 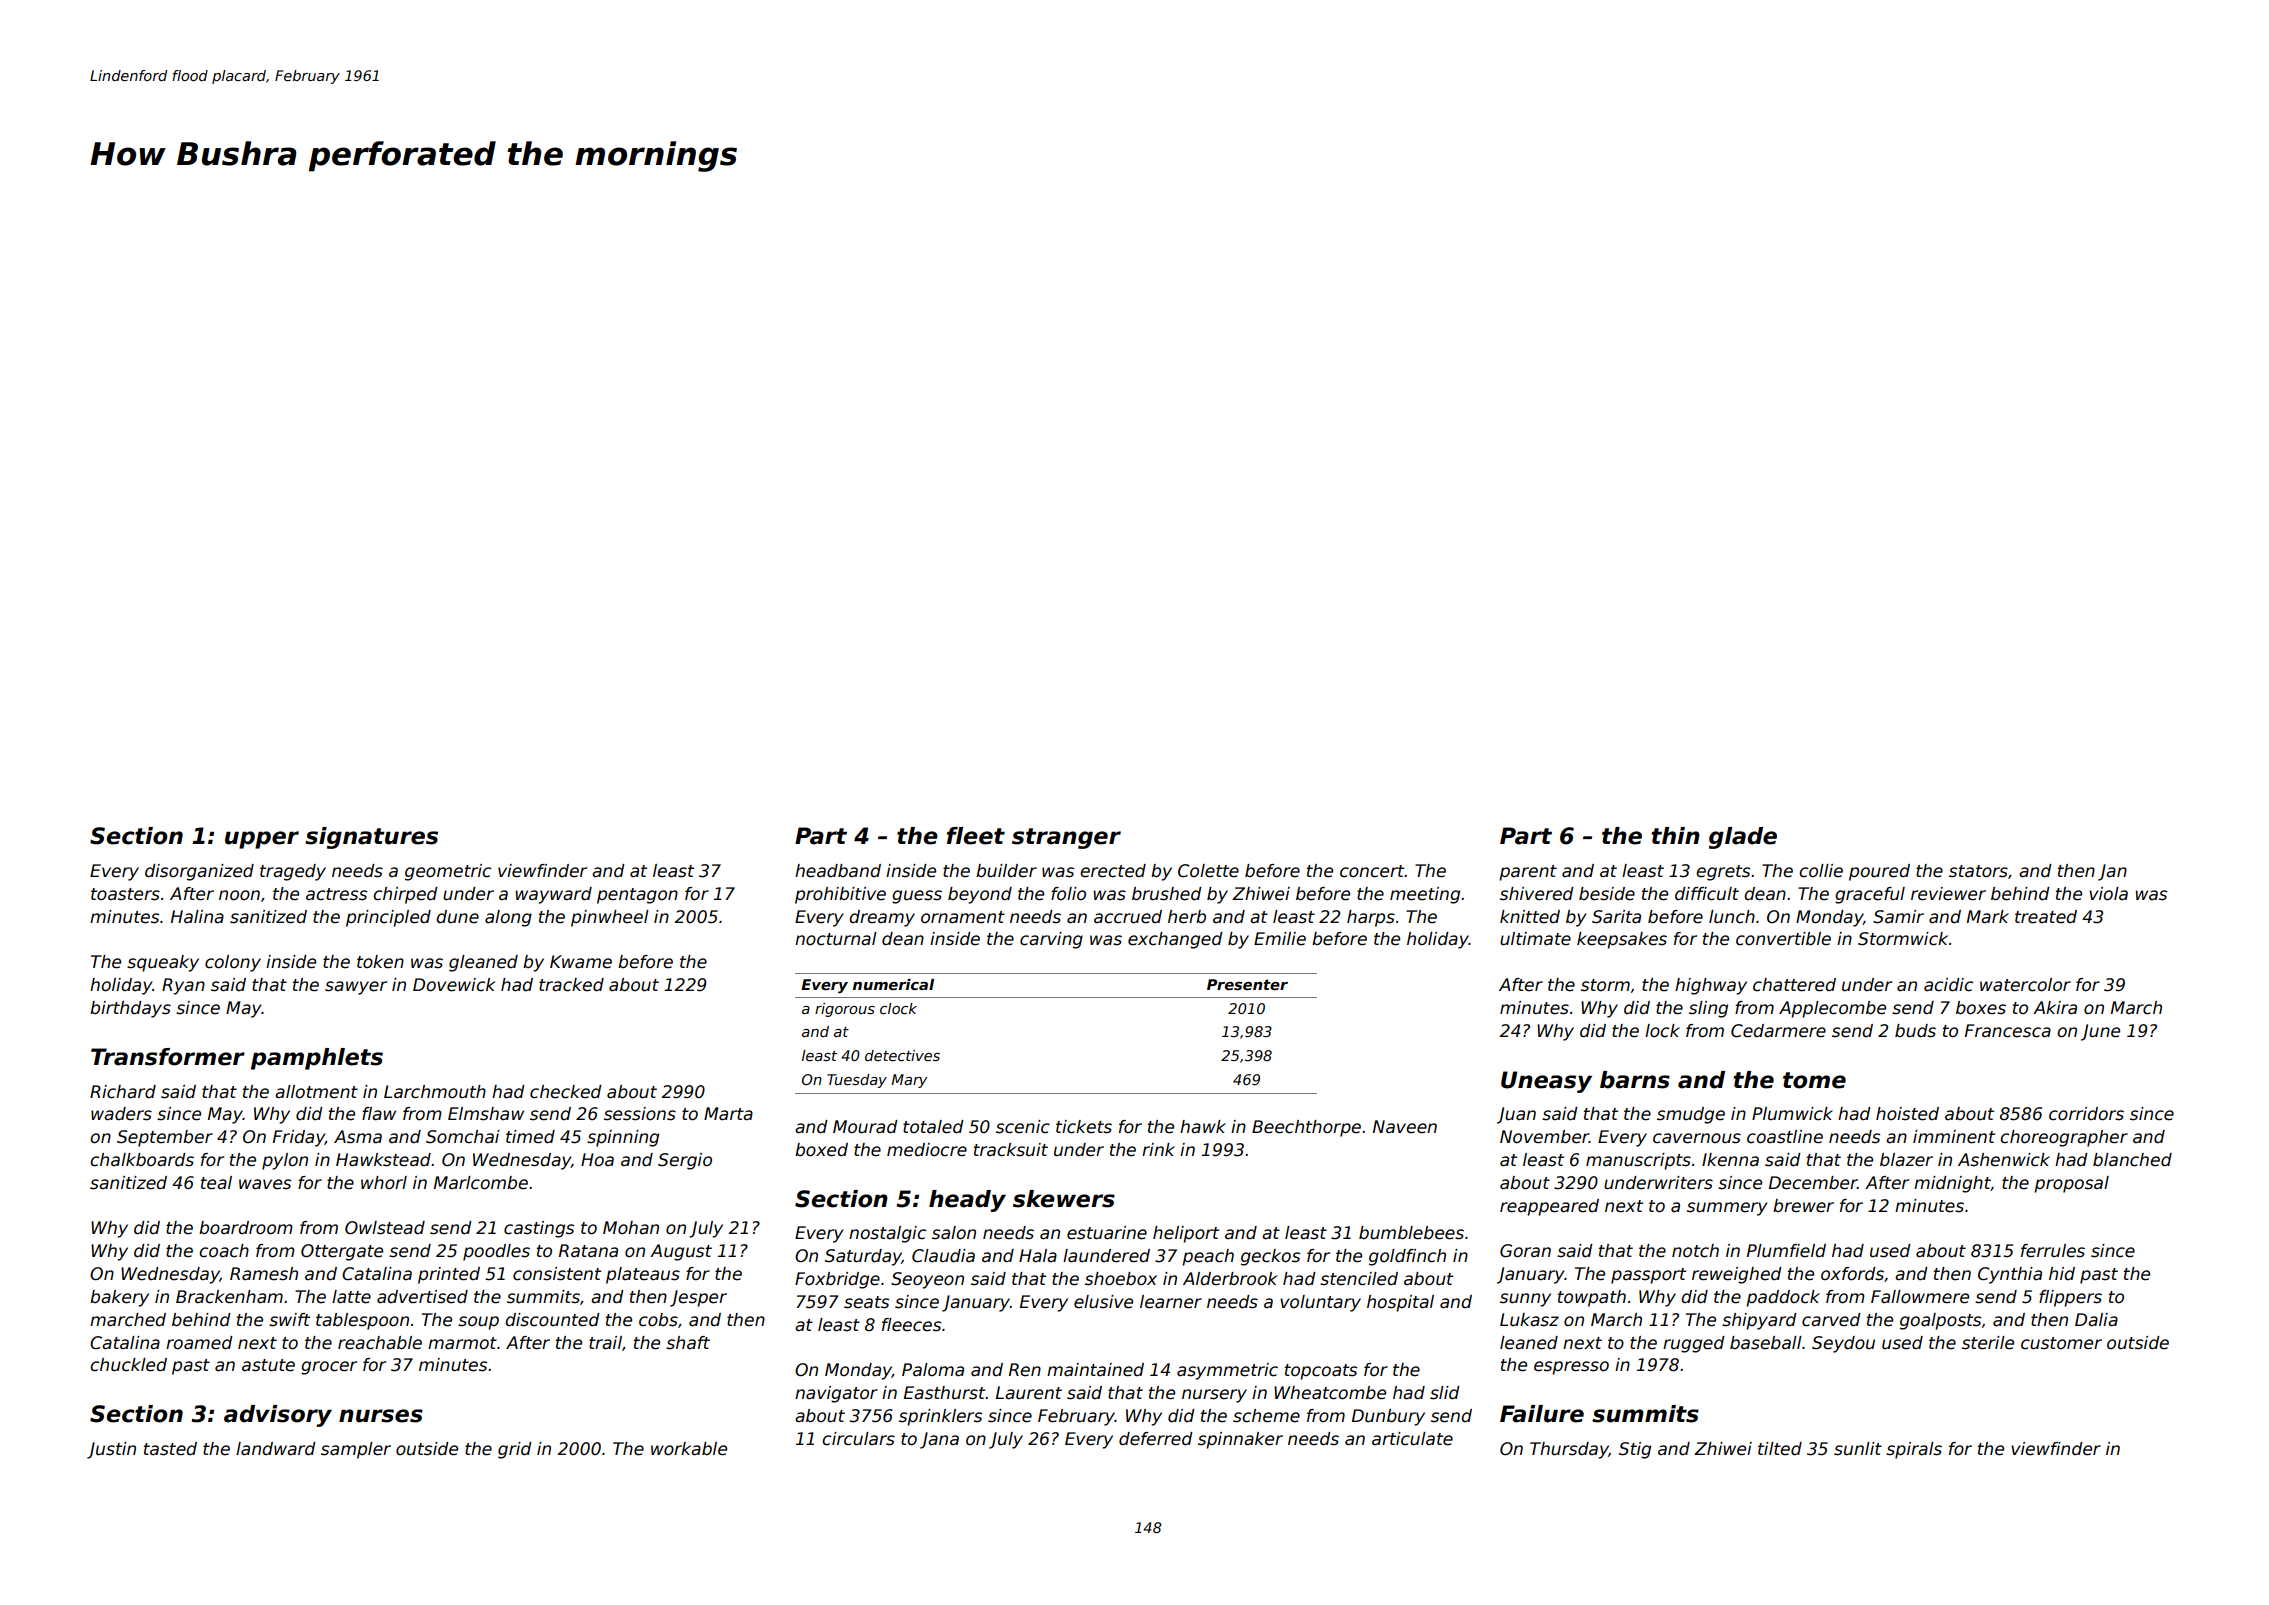 I want to click on Saturday, so click(x=863, y=1257).
